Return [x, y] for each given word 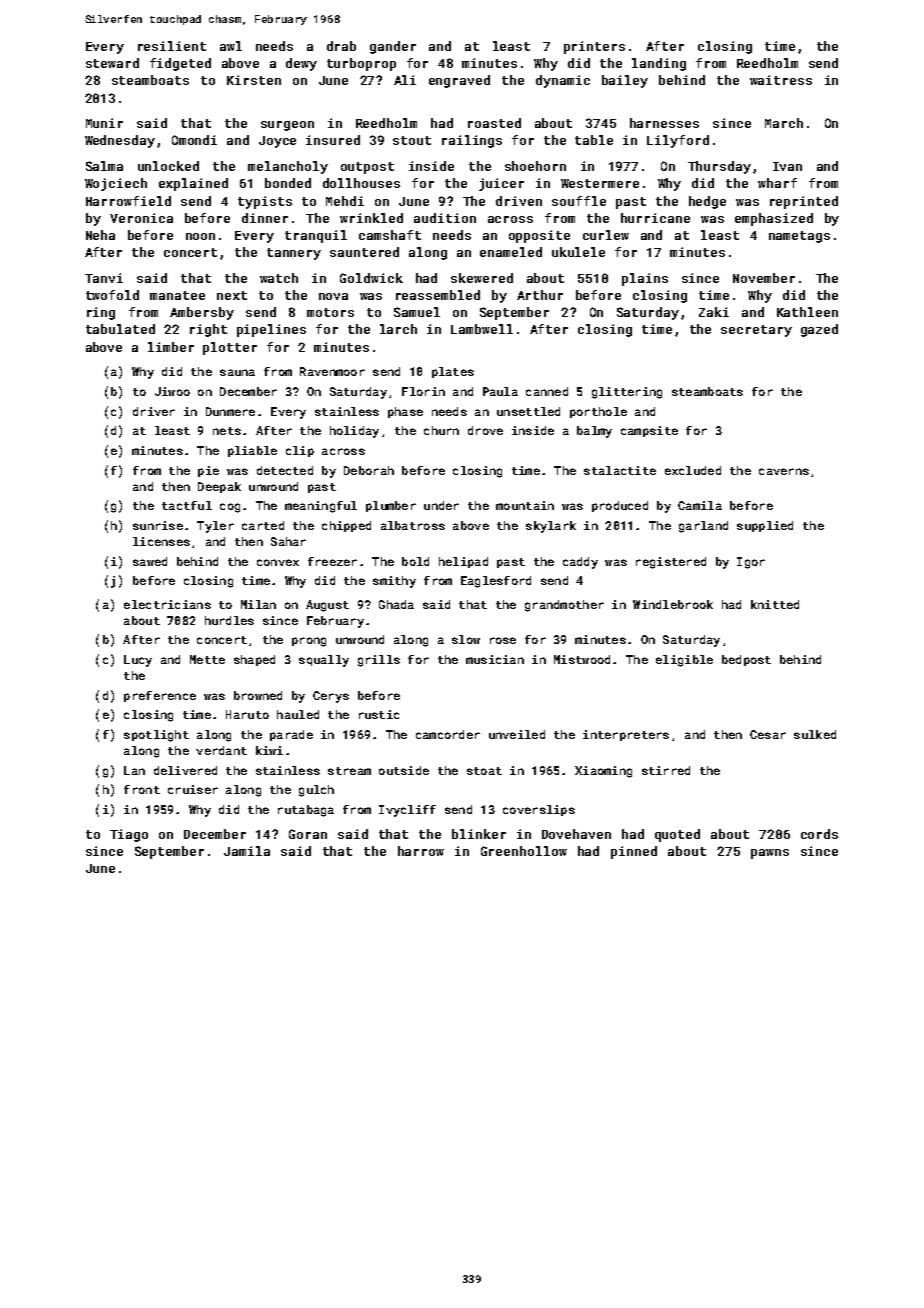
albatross [413, 525]
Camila [700, 505]
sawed [150, 561]
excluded [693, 470]
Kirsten [254, 80]
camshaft [390, 235]
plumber [391, 506]
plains [645, 279]
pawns [770, 854]
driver [154, 411]
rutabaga [306, 811]
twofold [112, 295]
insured [333, 140]
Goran [308, 834]
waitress [781, 80]
